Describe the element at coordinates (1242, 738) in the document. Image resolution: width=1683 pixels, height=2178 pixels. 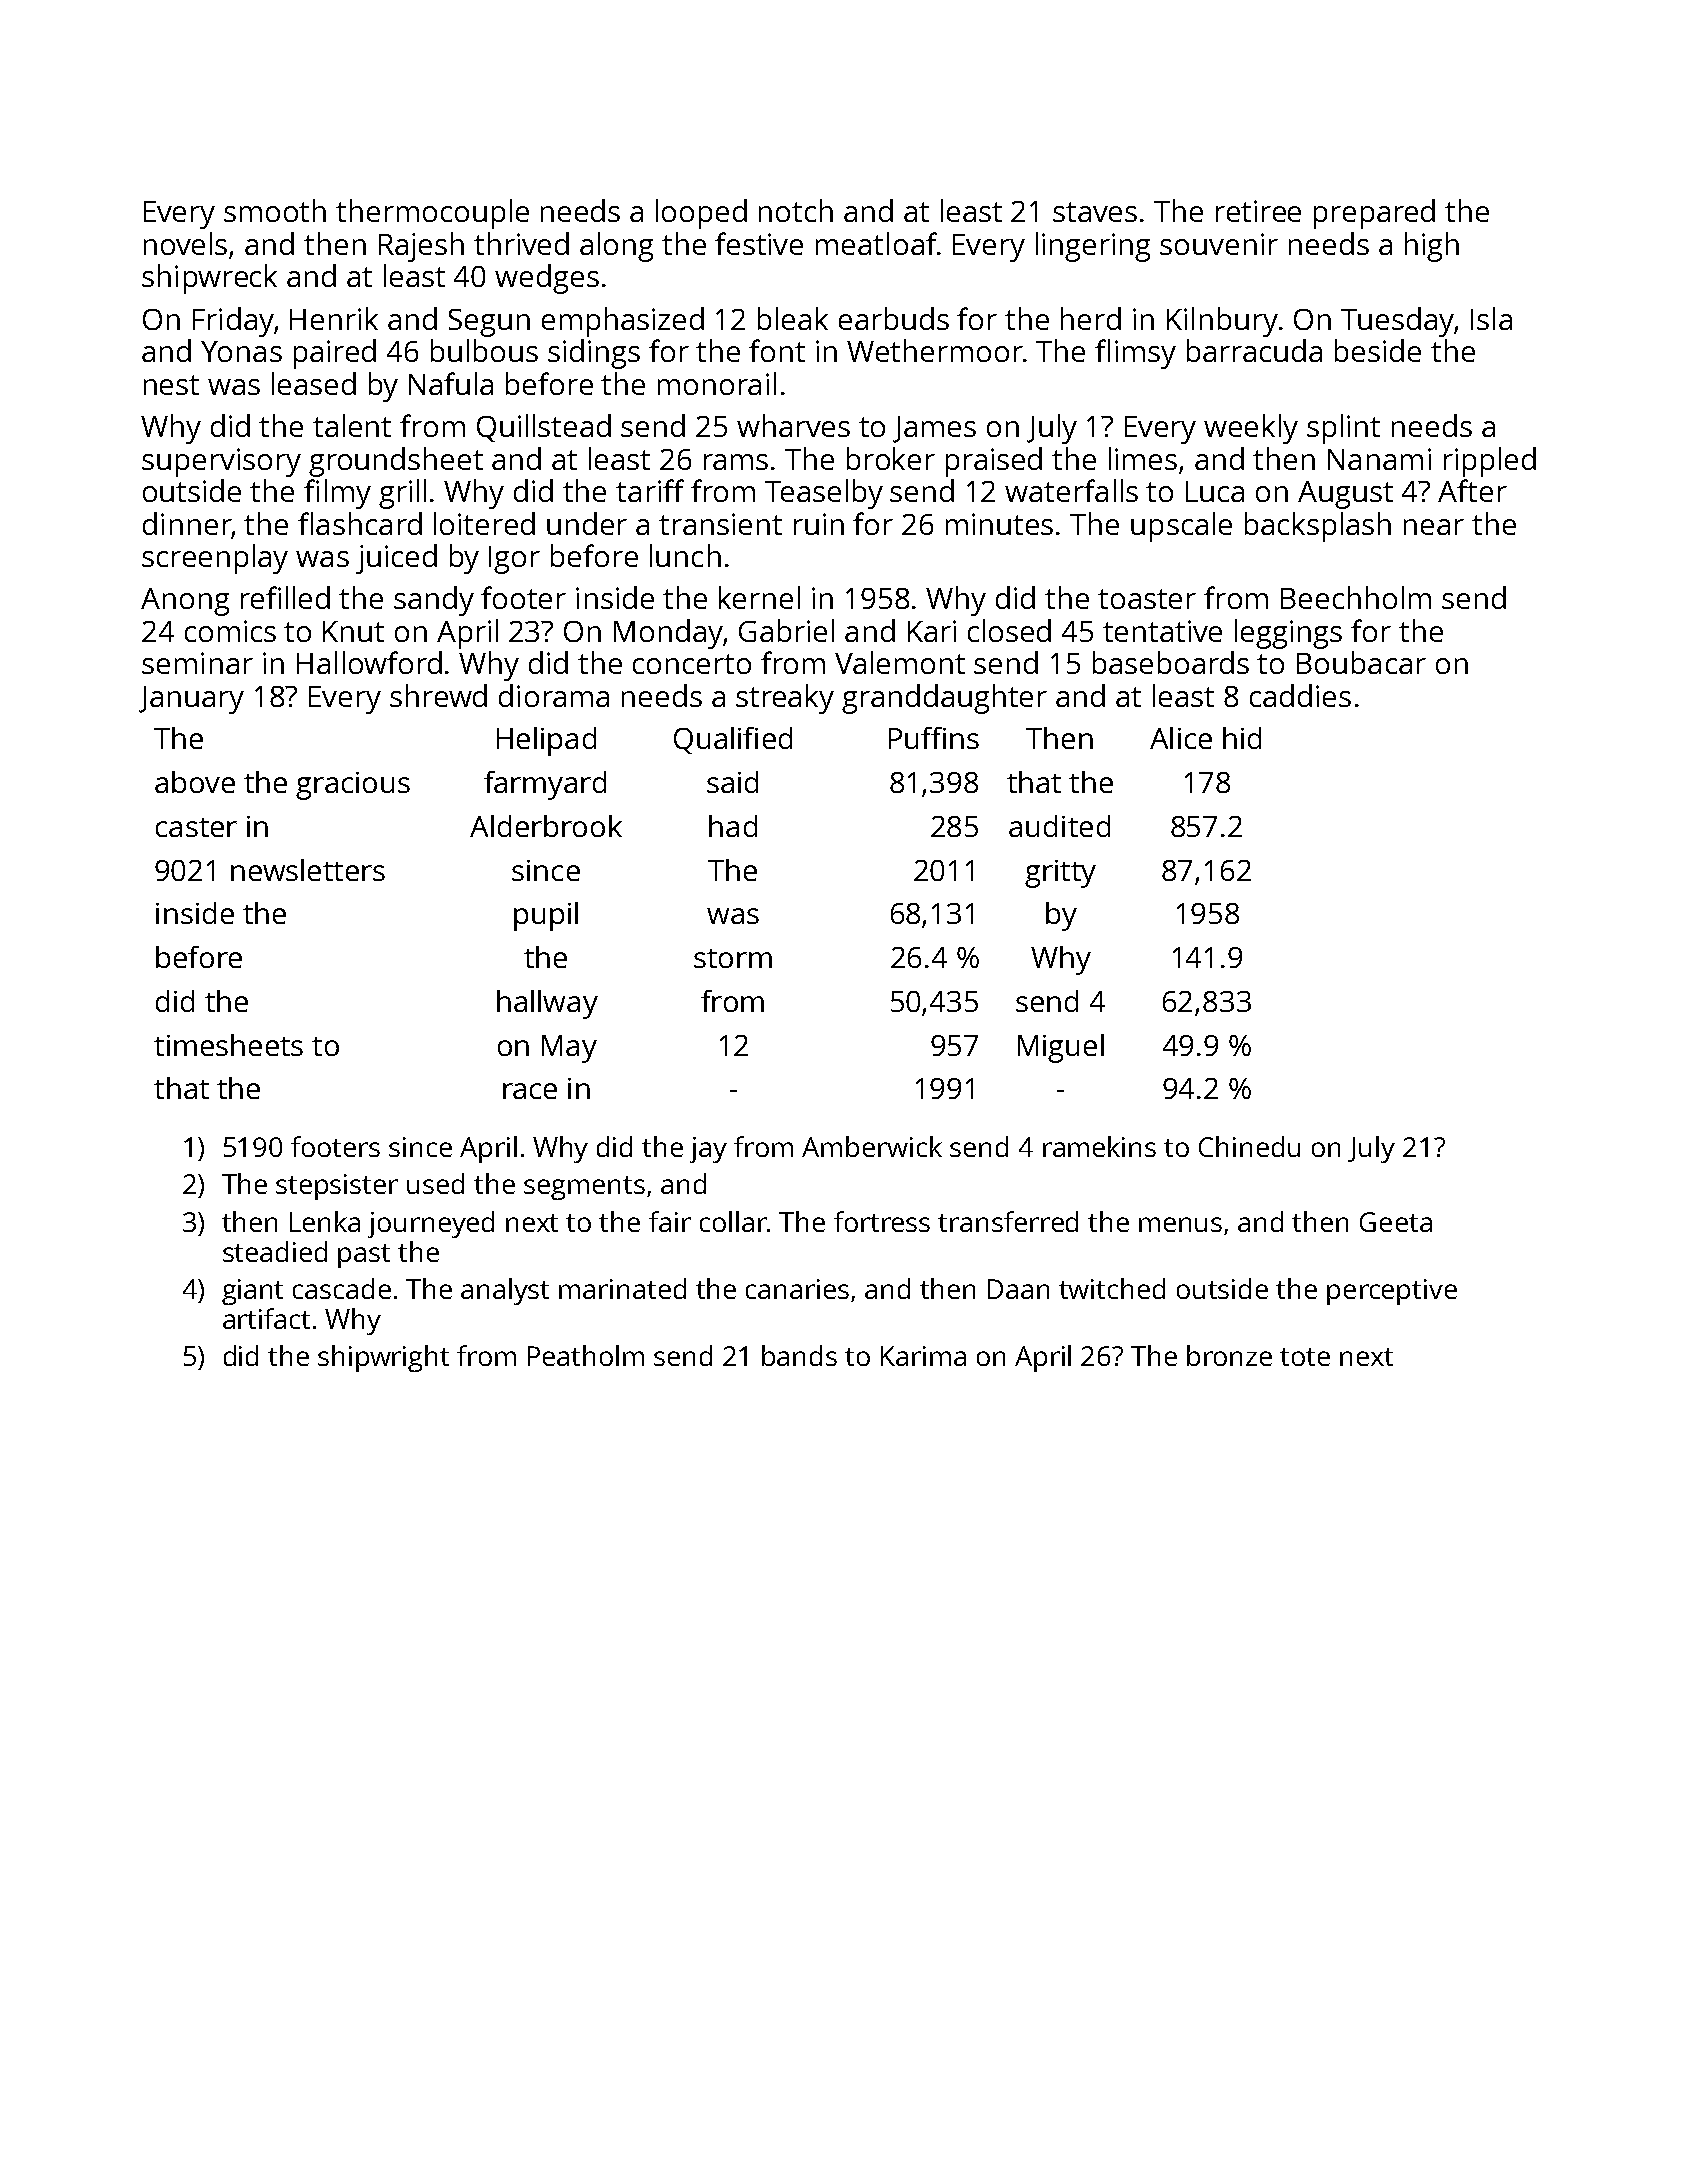
I see `hid` at that location.
